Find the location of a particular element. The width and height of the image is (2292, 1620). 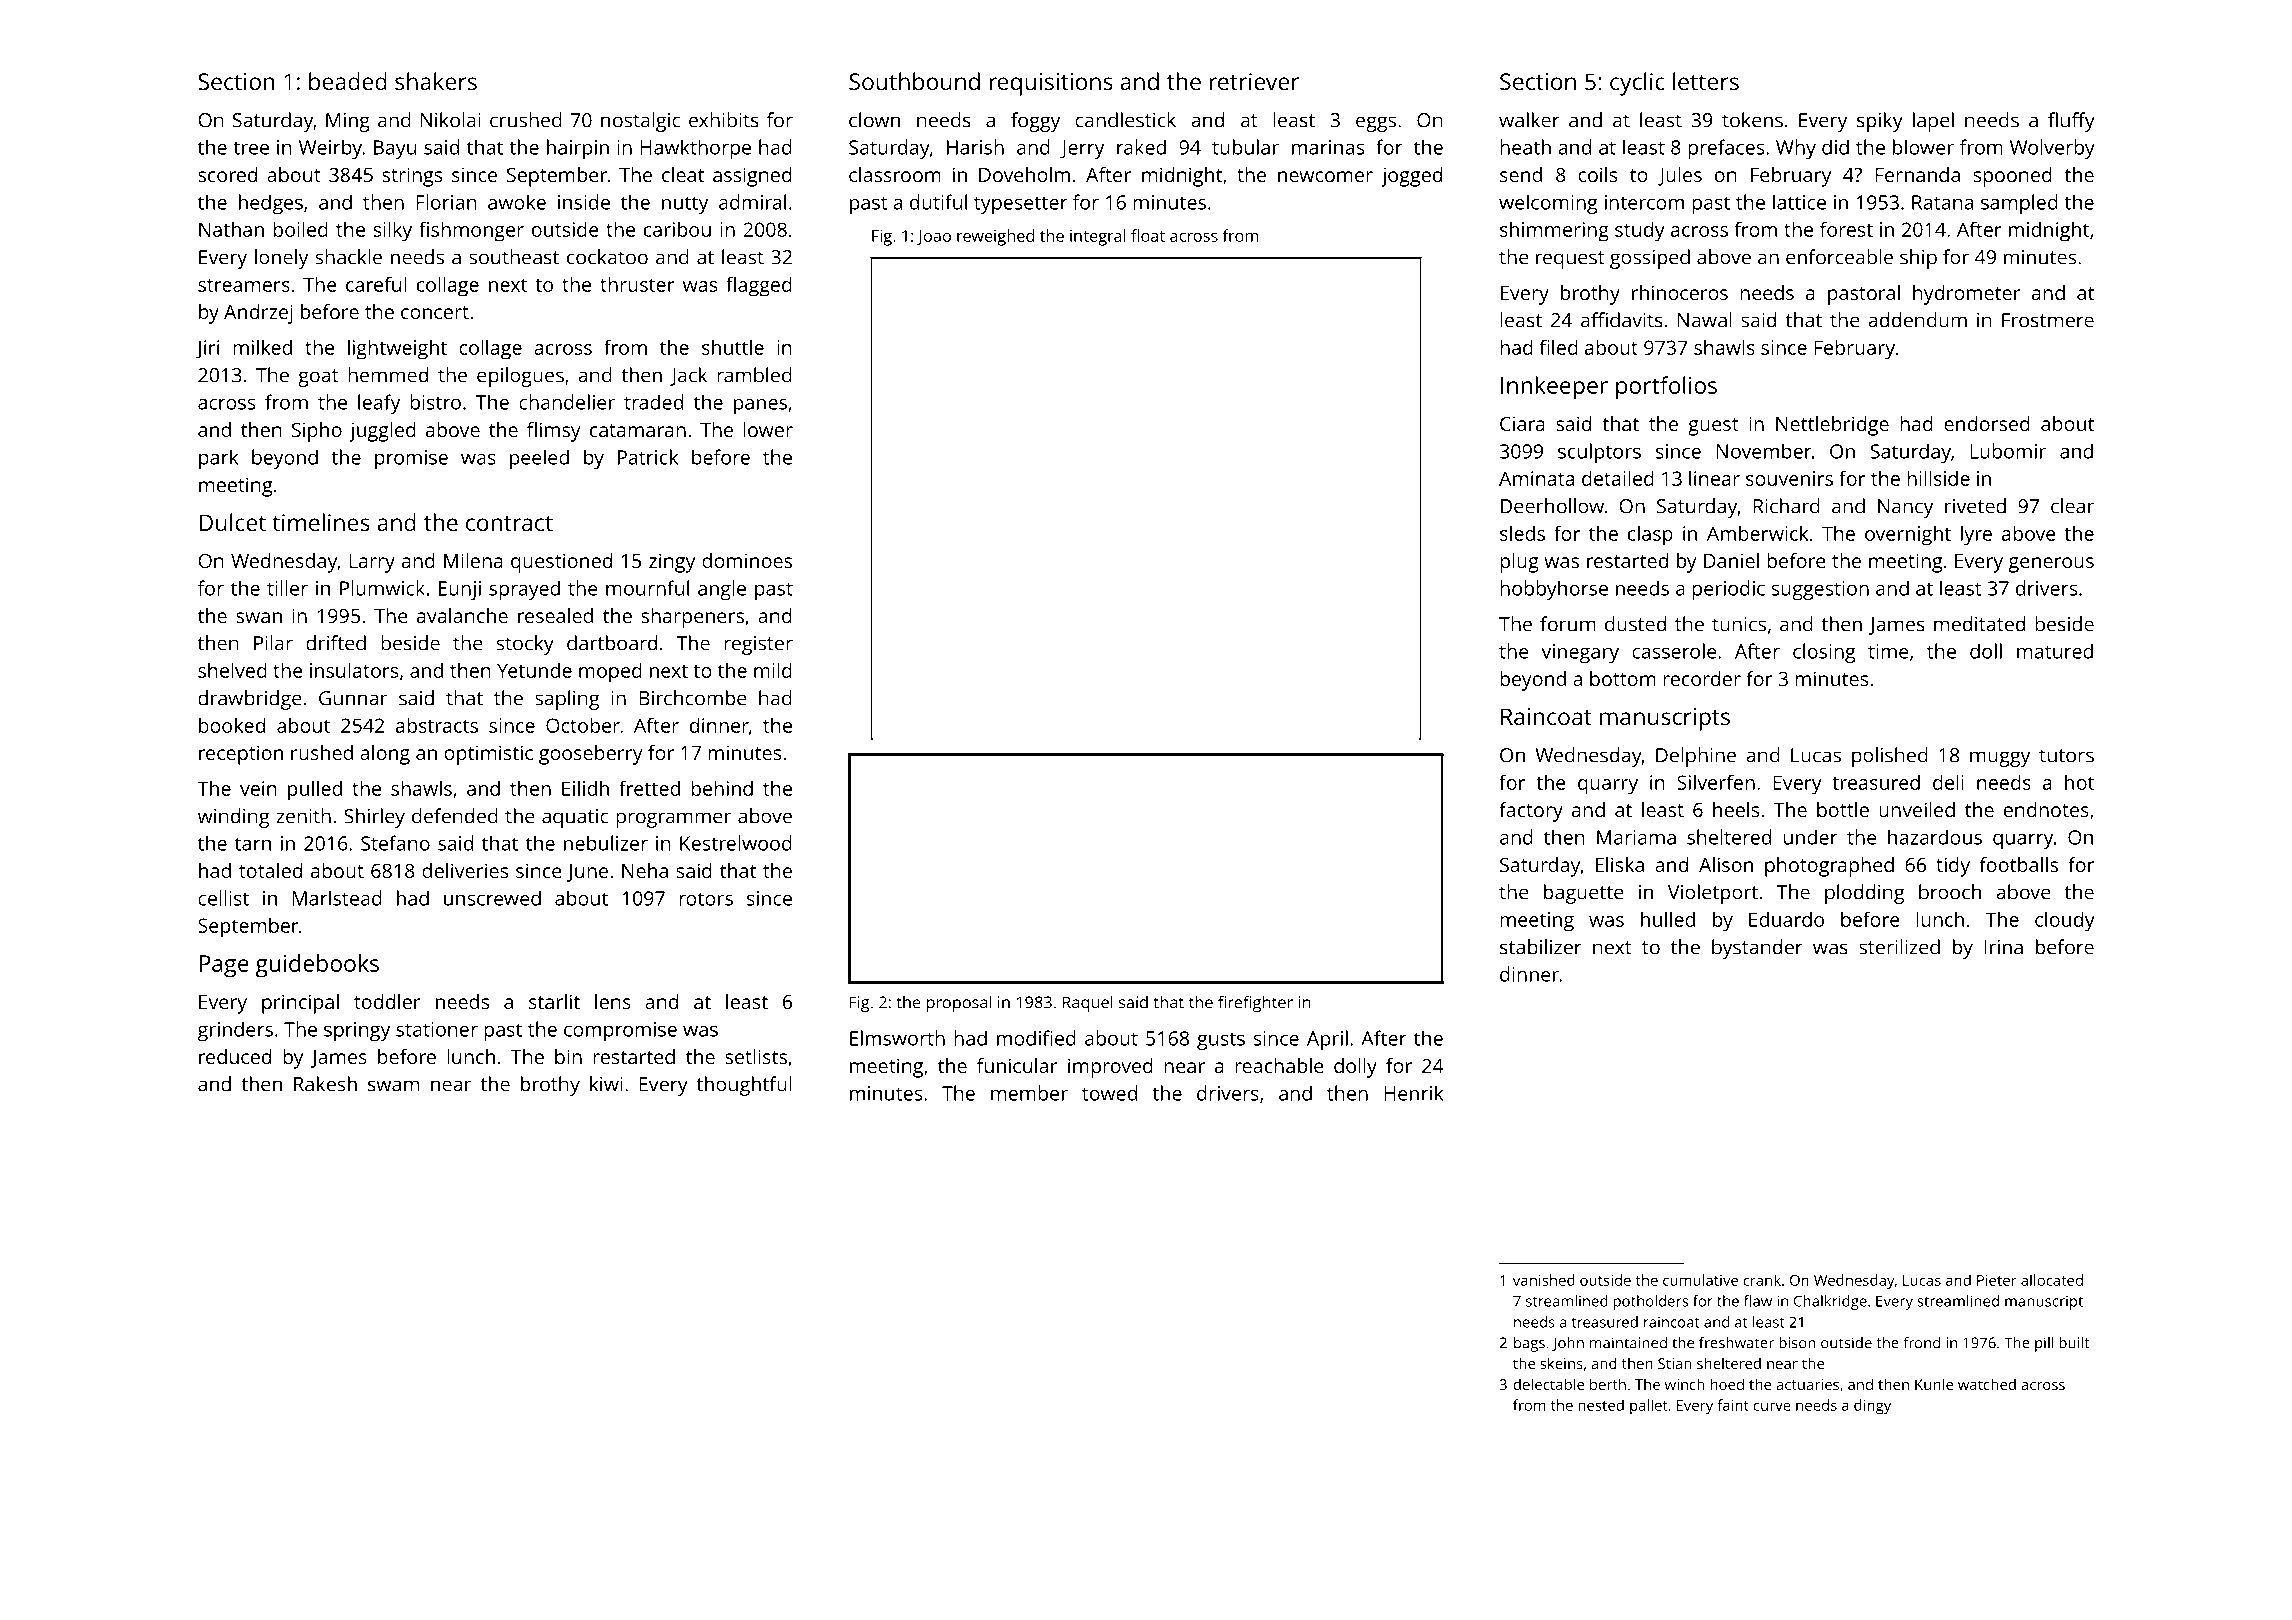

sterilized is located at coordinates (1899, 947).
